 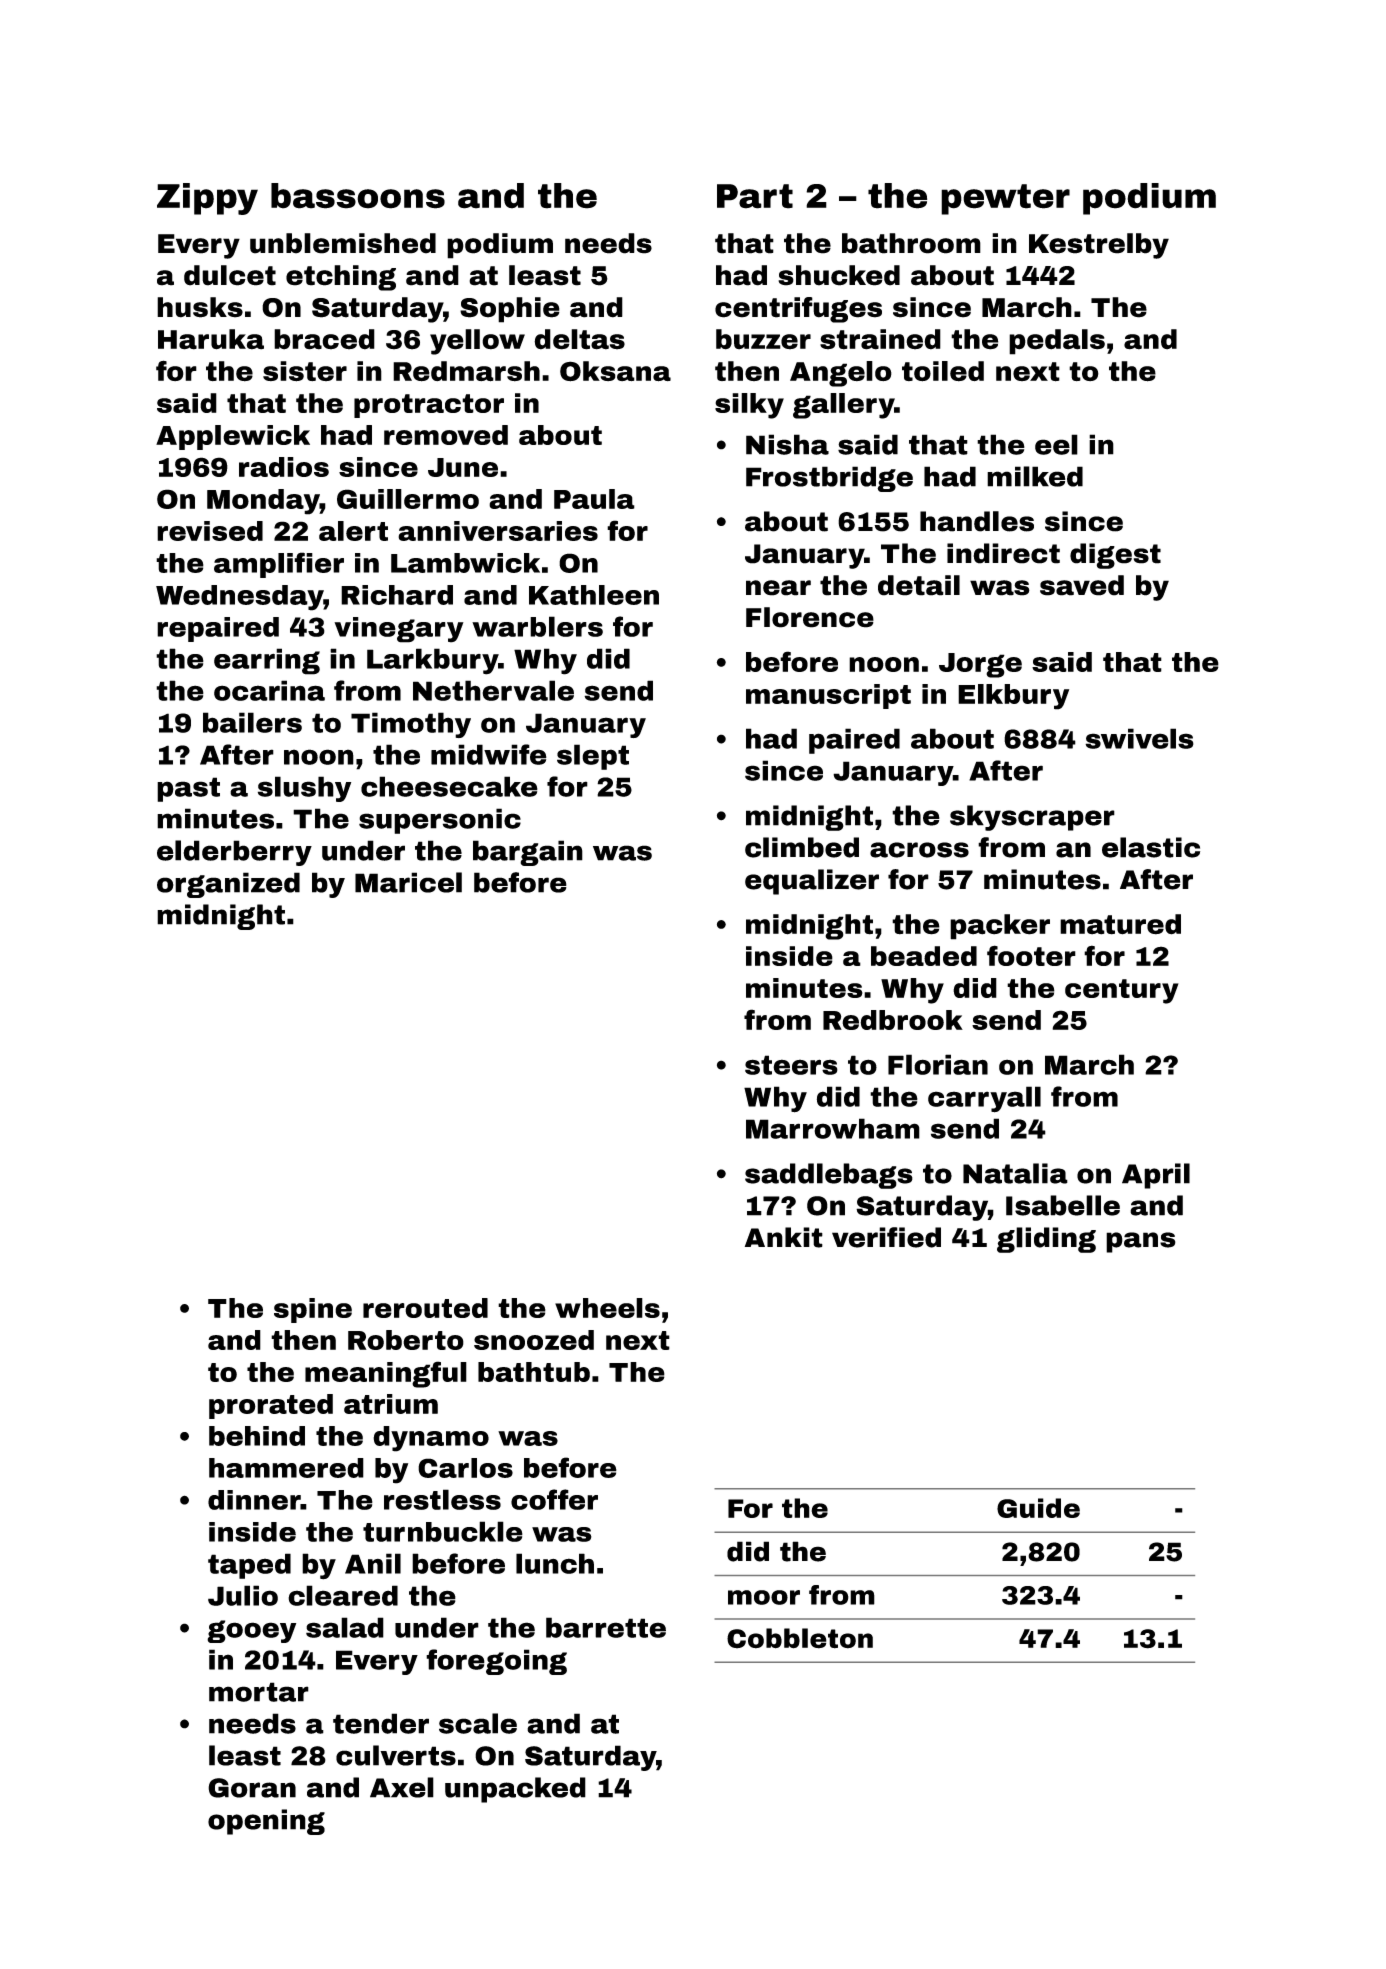 What do you see at coordinates (425, 1308) in the screenshot?
I see `rerouted` at bounding box center [425, 1308].
